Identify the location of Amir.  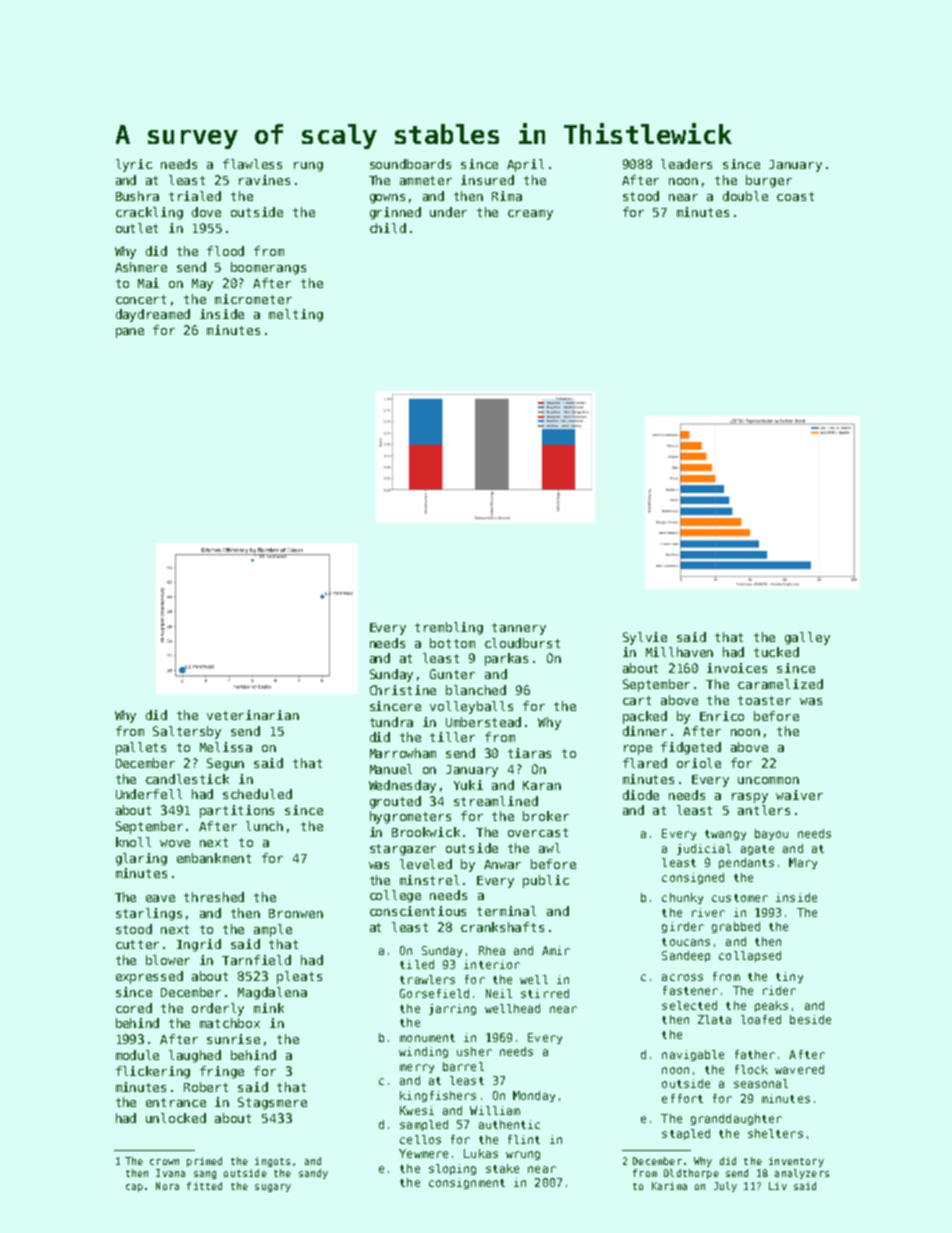
(556, 950).
